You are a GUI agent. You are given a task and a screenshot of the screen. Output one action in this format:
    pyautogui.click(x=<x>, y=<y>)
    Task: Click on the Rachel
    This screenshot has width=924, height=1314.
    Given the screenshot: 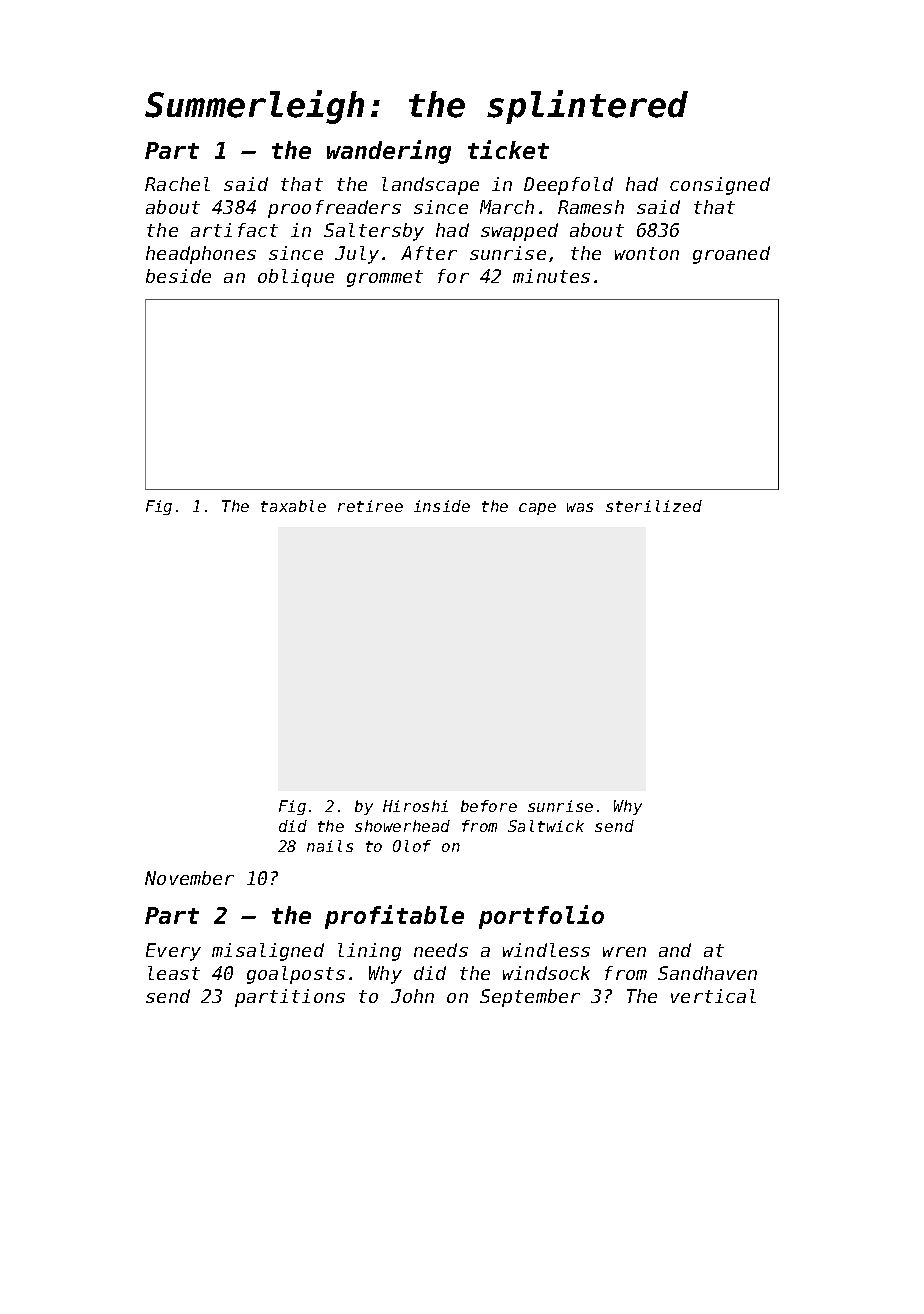 What is the action you would take?
    pyautogui.click(x=177, y=184)
